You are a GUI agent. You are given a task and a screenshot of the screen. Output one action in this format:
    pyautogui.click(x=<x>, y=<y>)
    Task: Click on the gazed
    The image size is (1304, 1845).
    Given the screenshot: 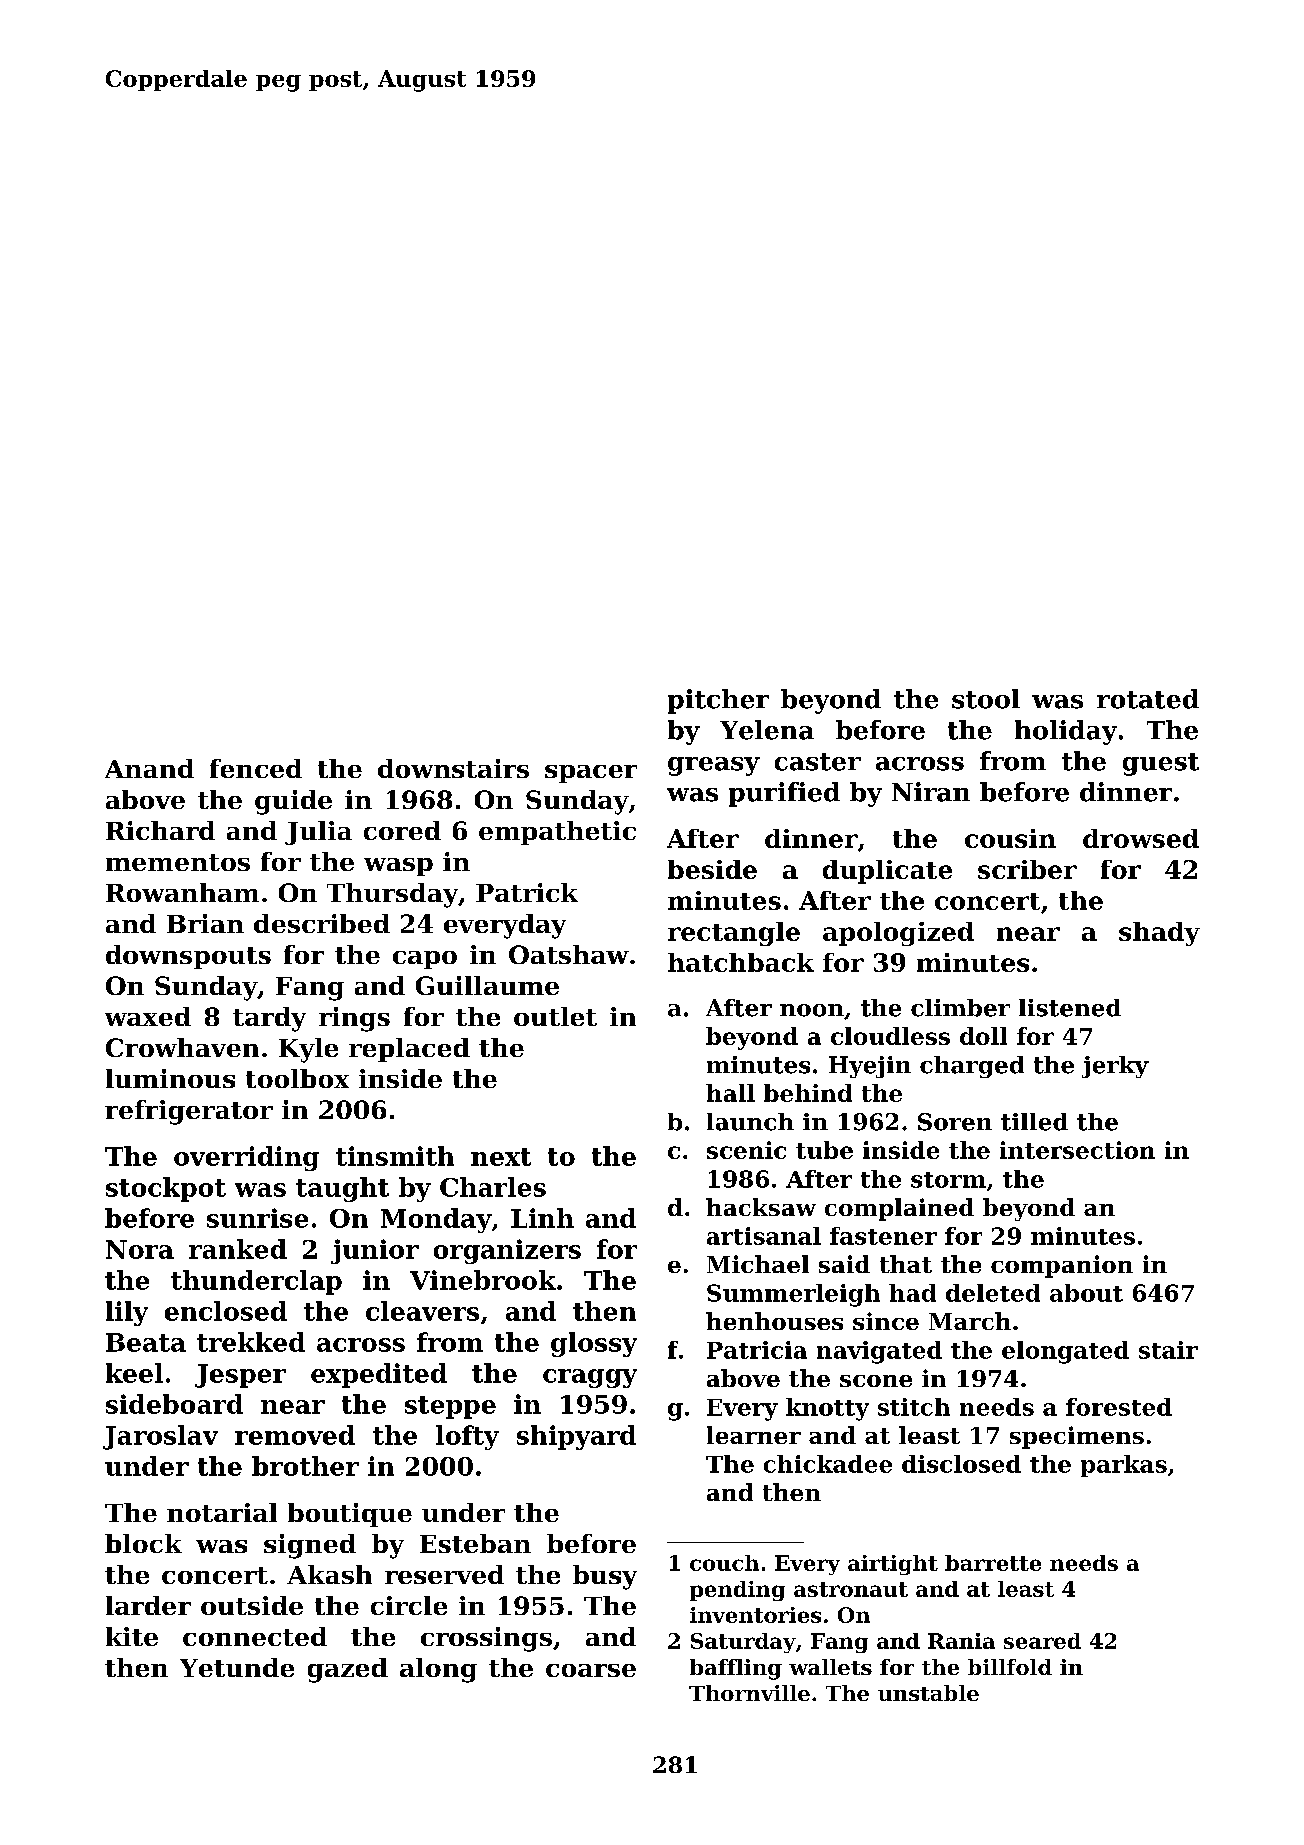 What is the action you would take?
    pyautogui.click(x=348, y=1670)
